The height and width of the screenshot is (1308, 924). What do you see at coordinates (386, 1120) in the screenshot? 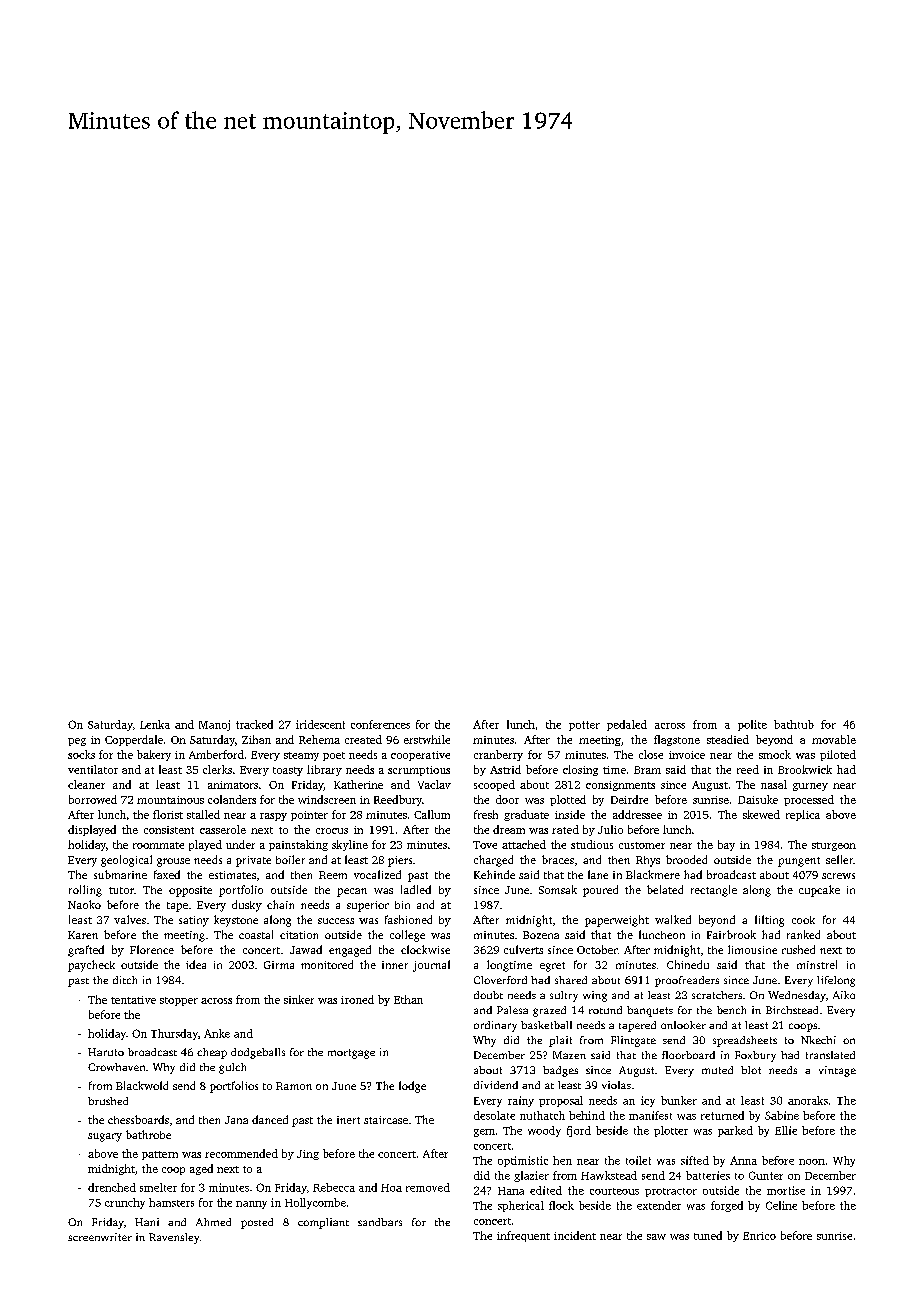
I see `staircase` at bounding box center [386, 1120].
